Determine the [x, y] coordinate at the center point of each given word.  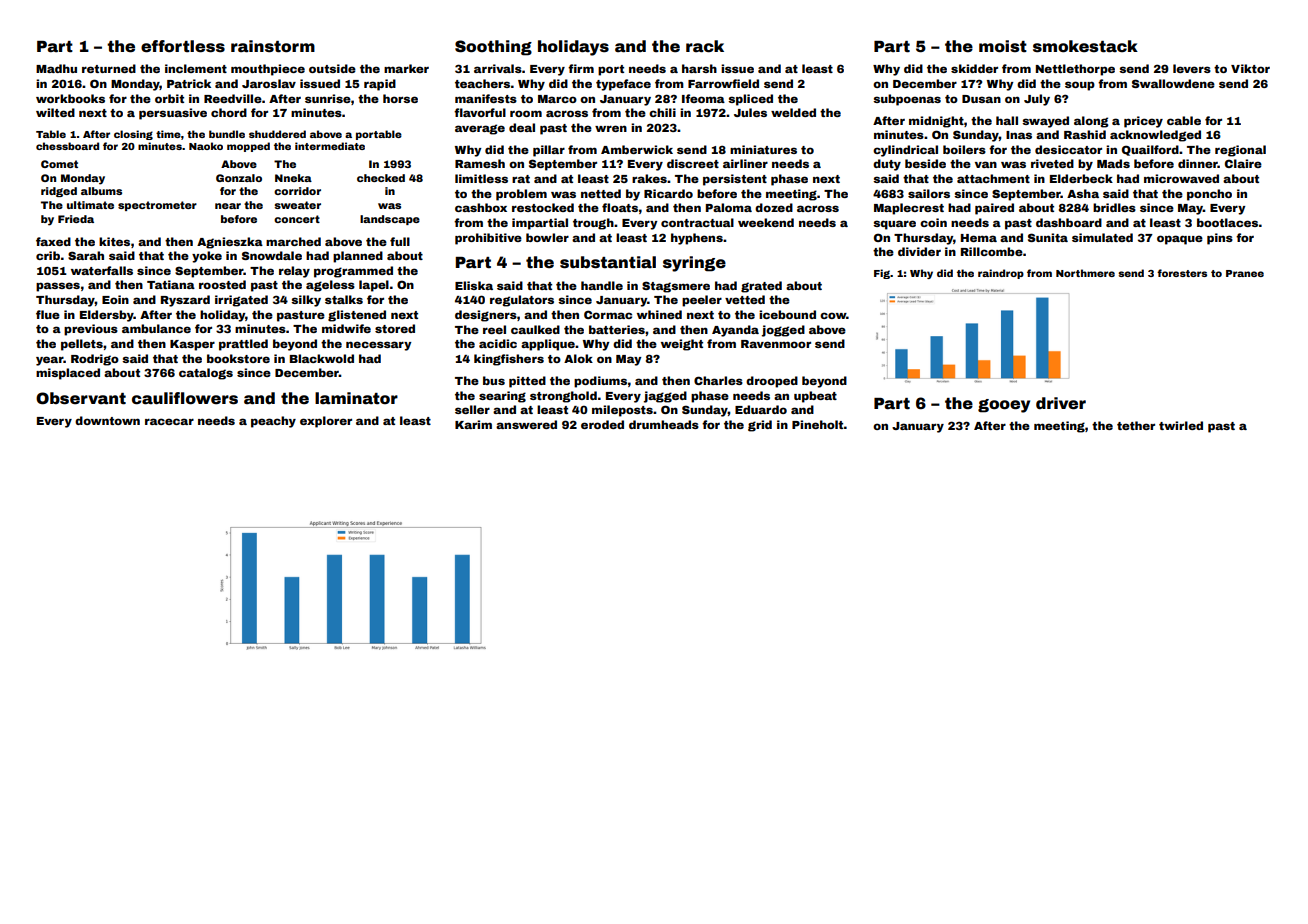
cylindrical [905, 151]
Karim [473, 424]
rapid [380, 85]
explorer [326, 422]
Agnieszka [230, 243]
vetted [745, 299]
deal [522, 127]
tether [1136, 425]
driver [1061, 403]
